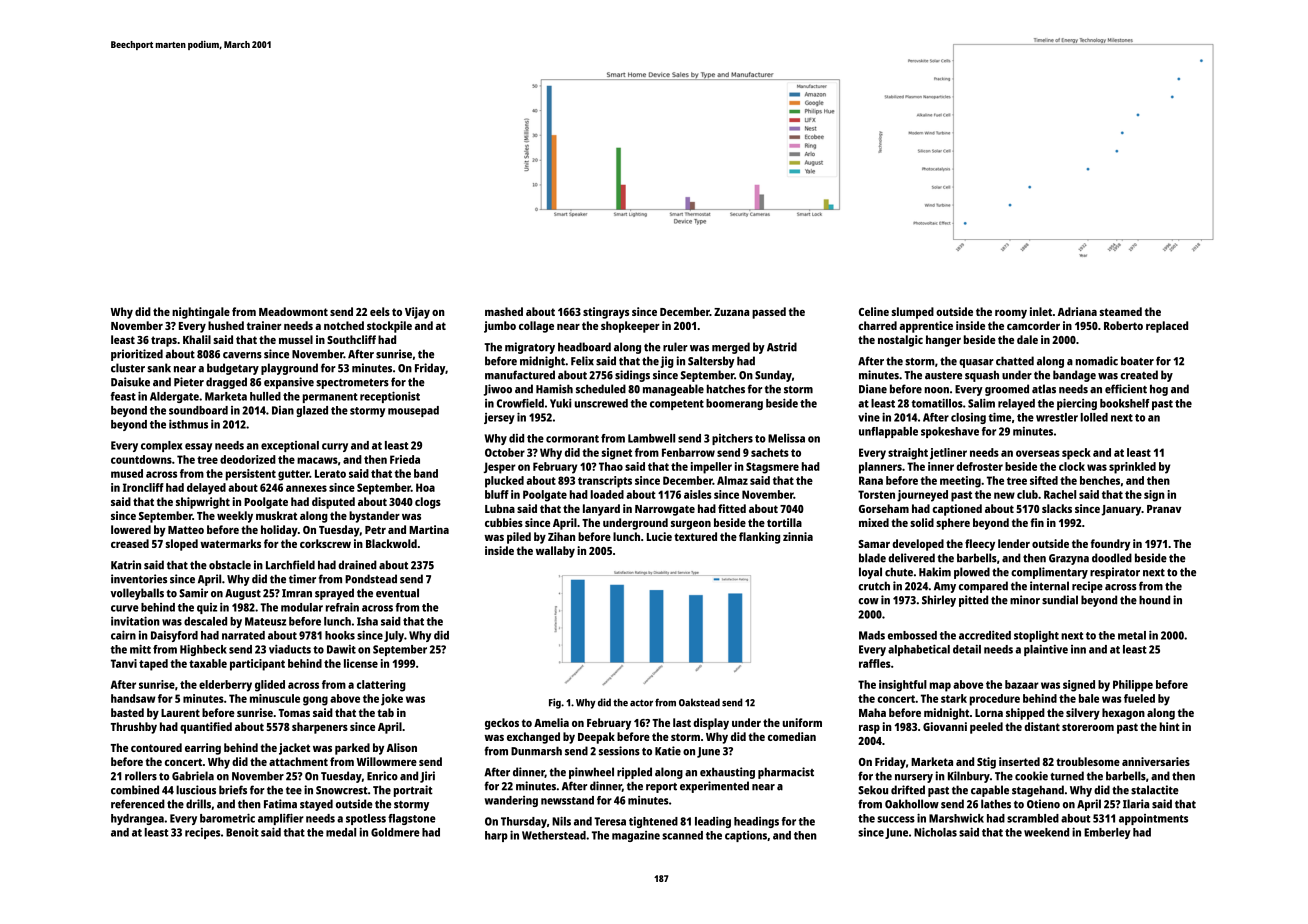 This page has width=1308, height=924. What do you see at coordinates (606, 313) in the page?
I see `stingrays` at bounding box center [606, 313].
